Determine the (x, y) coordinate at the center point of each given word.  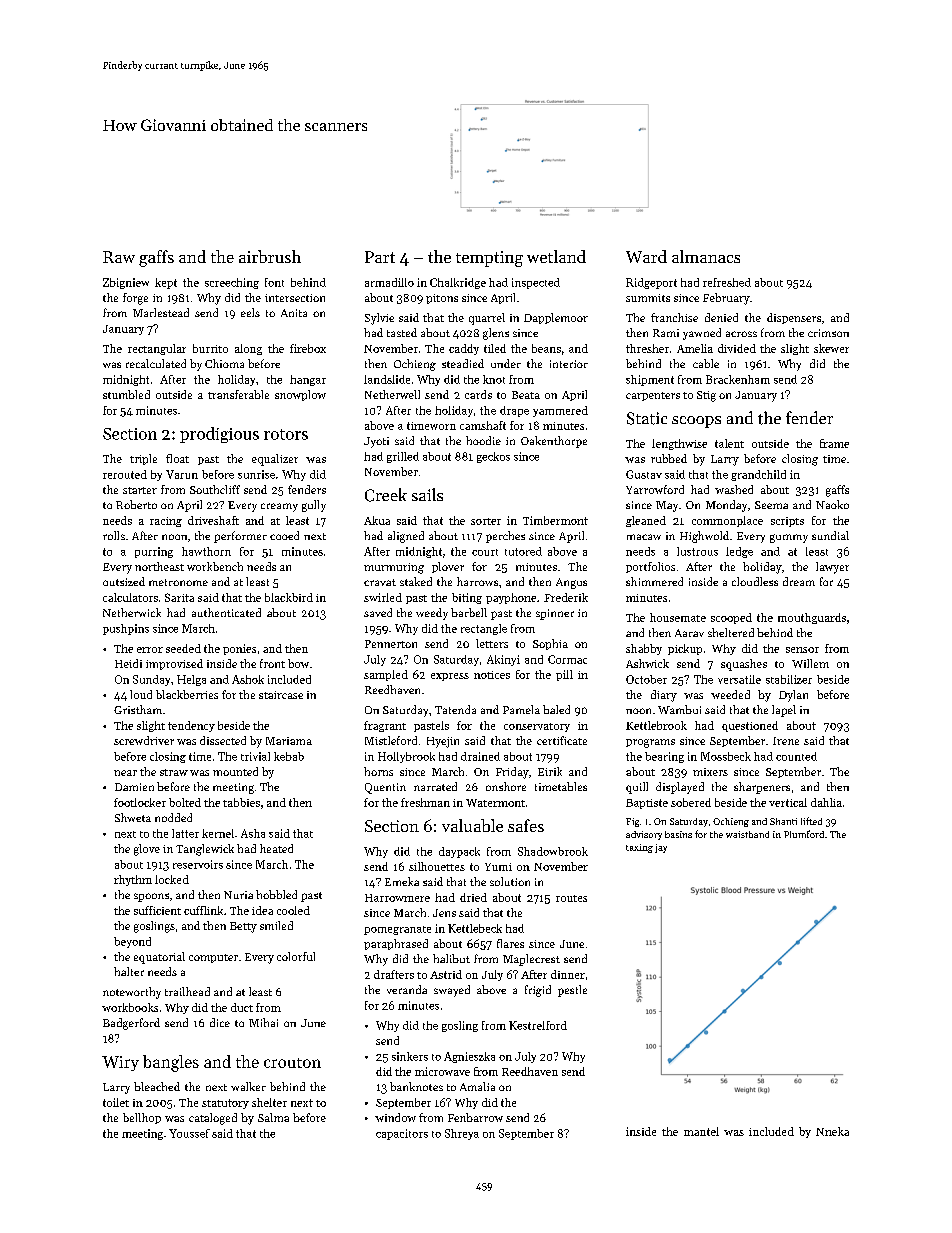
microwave (442, 1071)
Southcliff (215, 489)
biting (467, 598)
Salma (273, 1117)
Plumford (804, 834)
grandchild (758, 475)
